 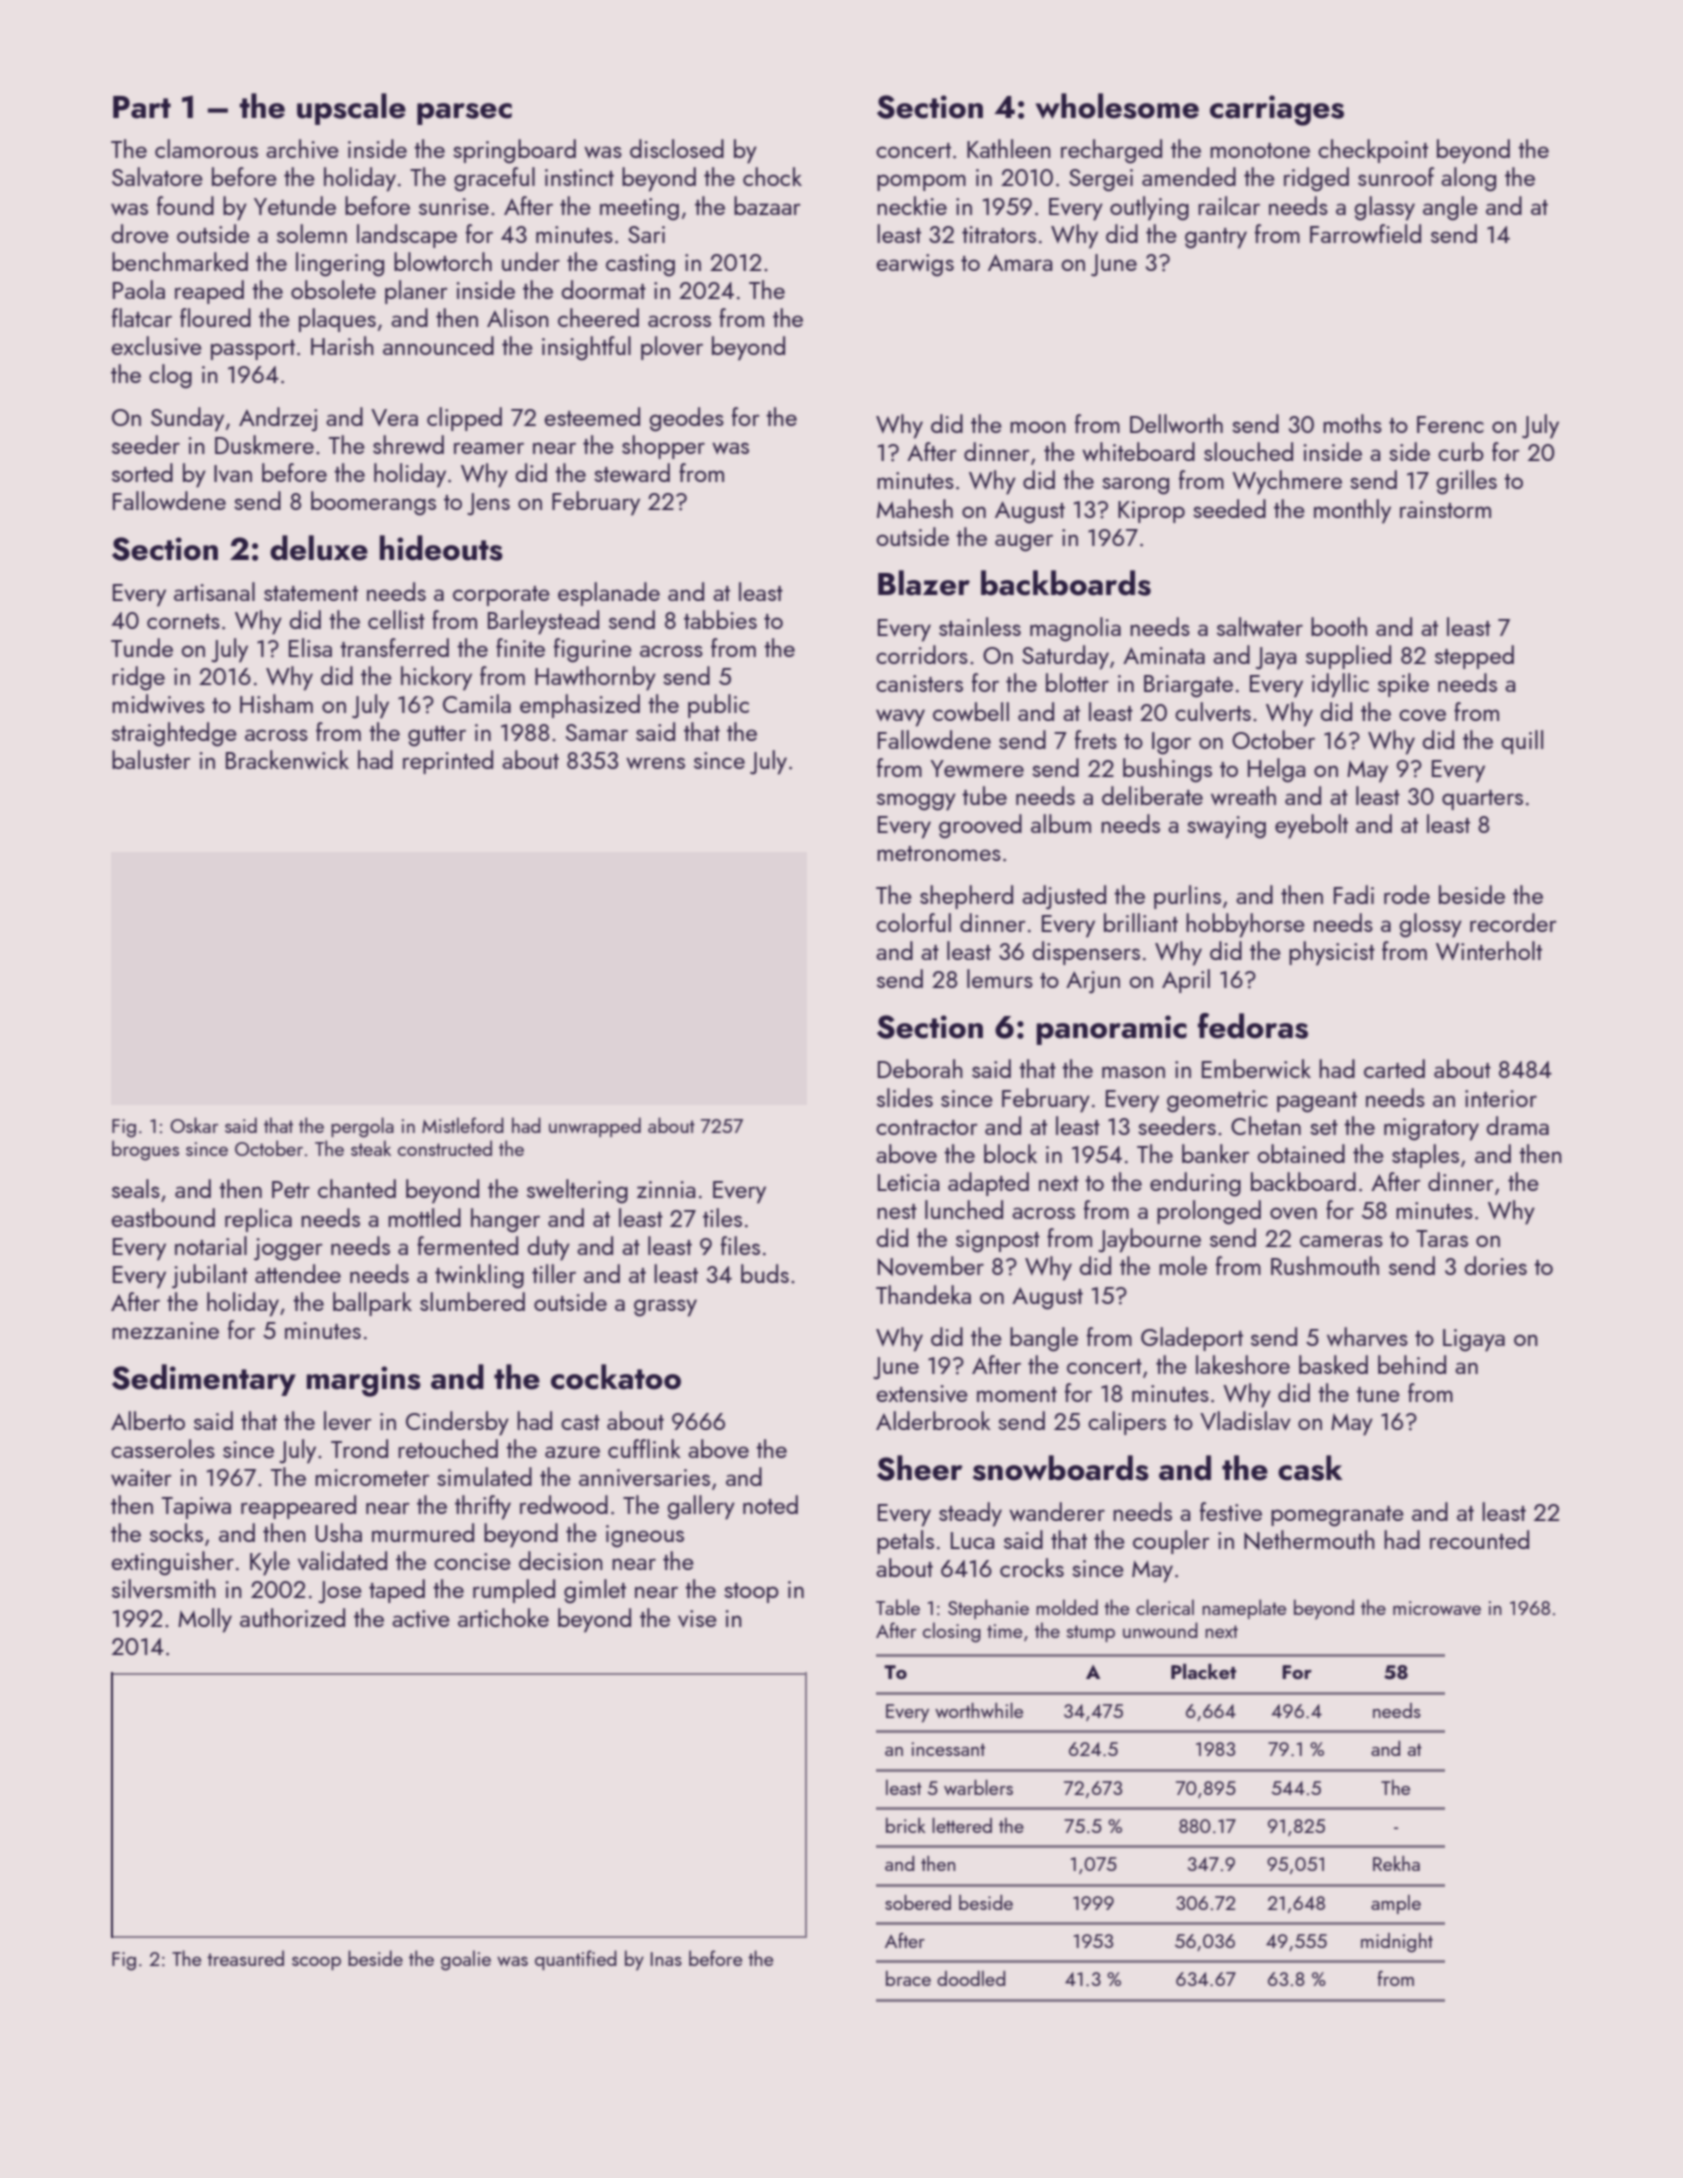 What do you see at coordinates (1245, 925) in the image?
I see `hobbyhorse` at bounding box center [1245, 925].
